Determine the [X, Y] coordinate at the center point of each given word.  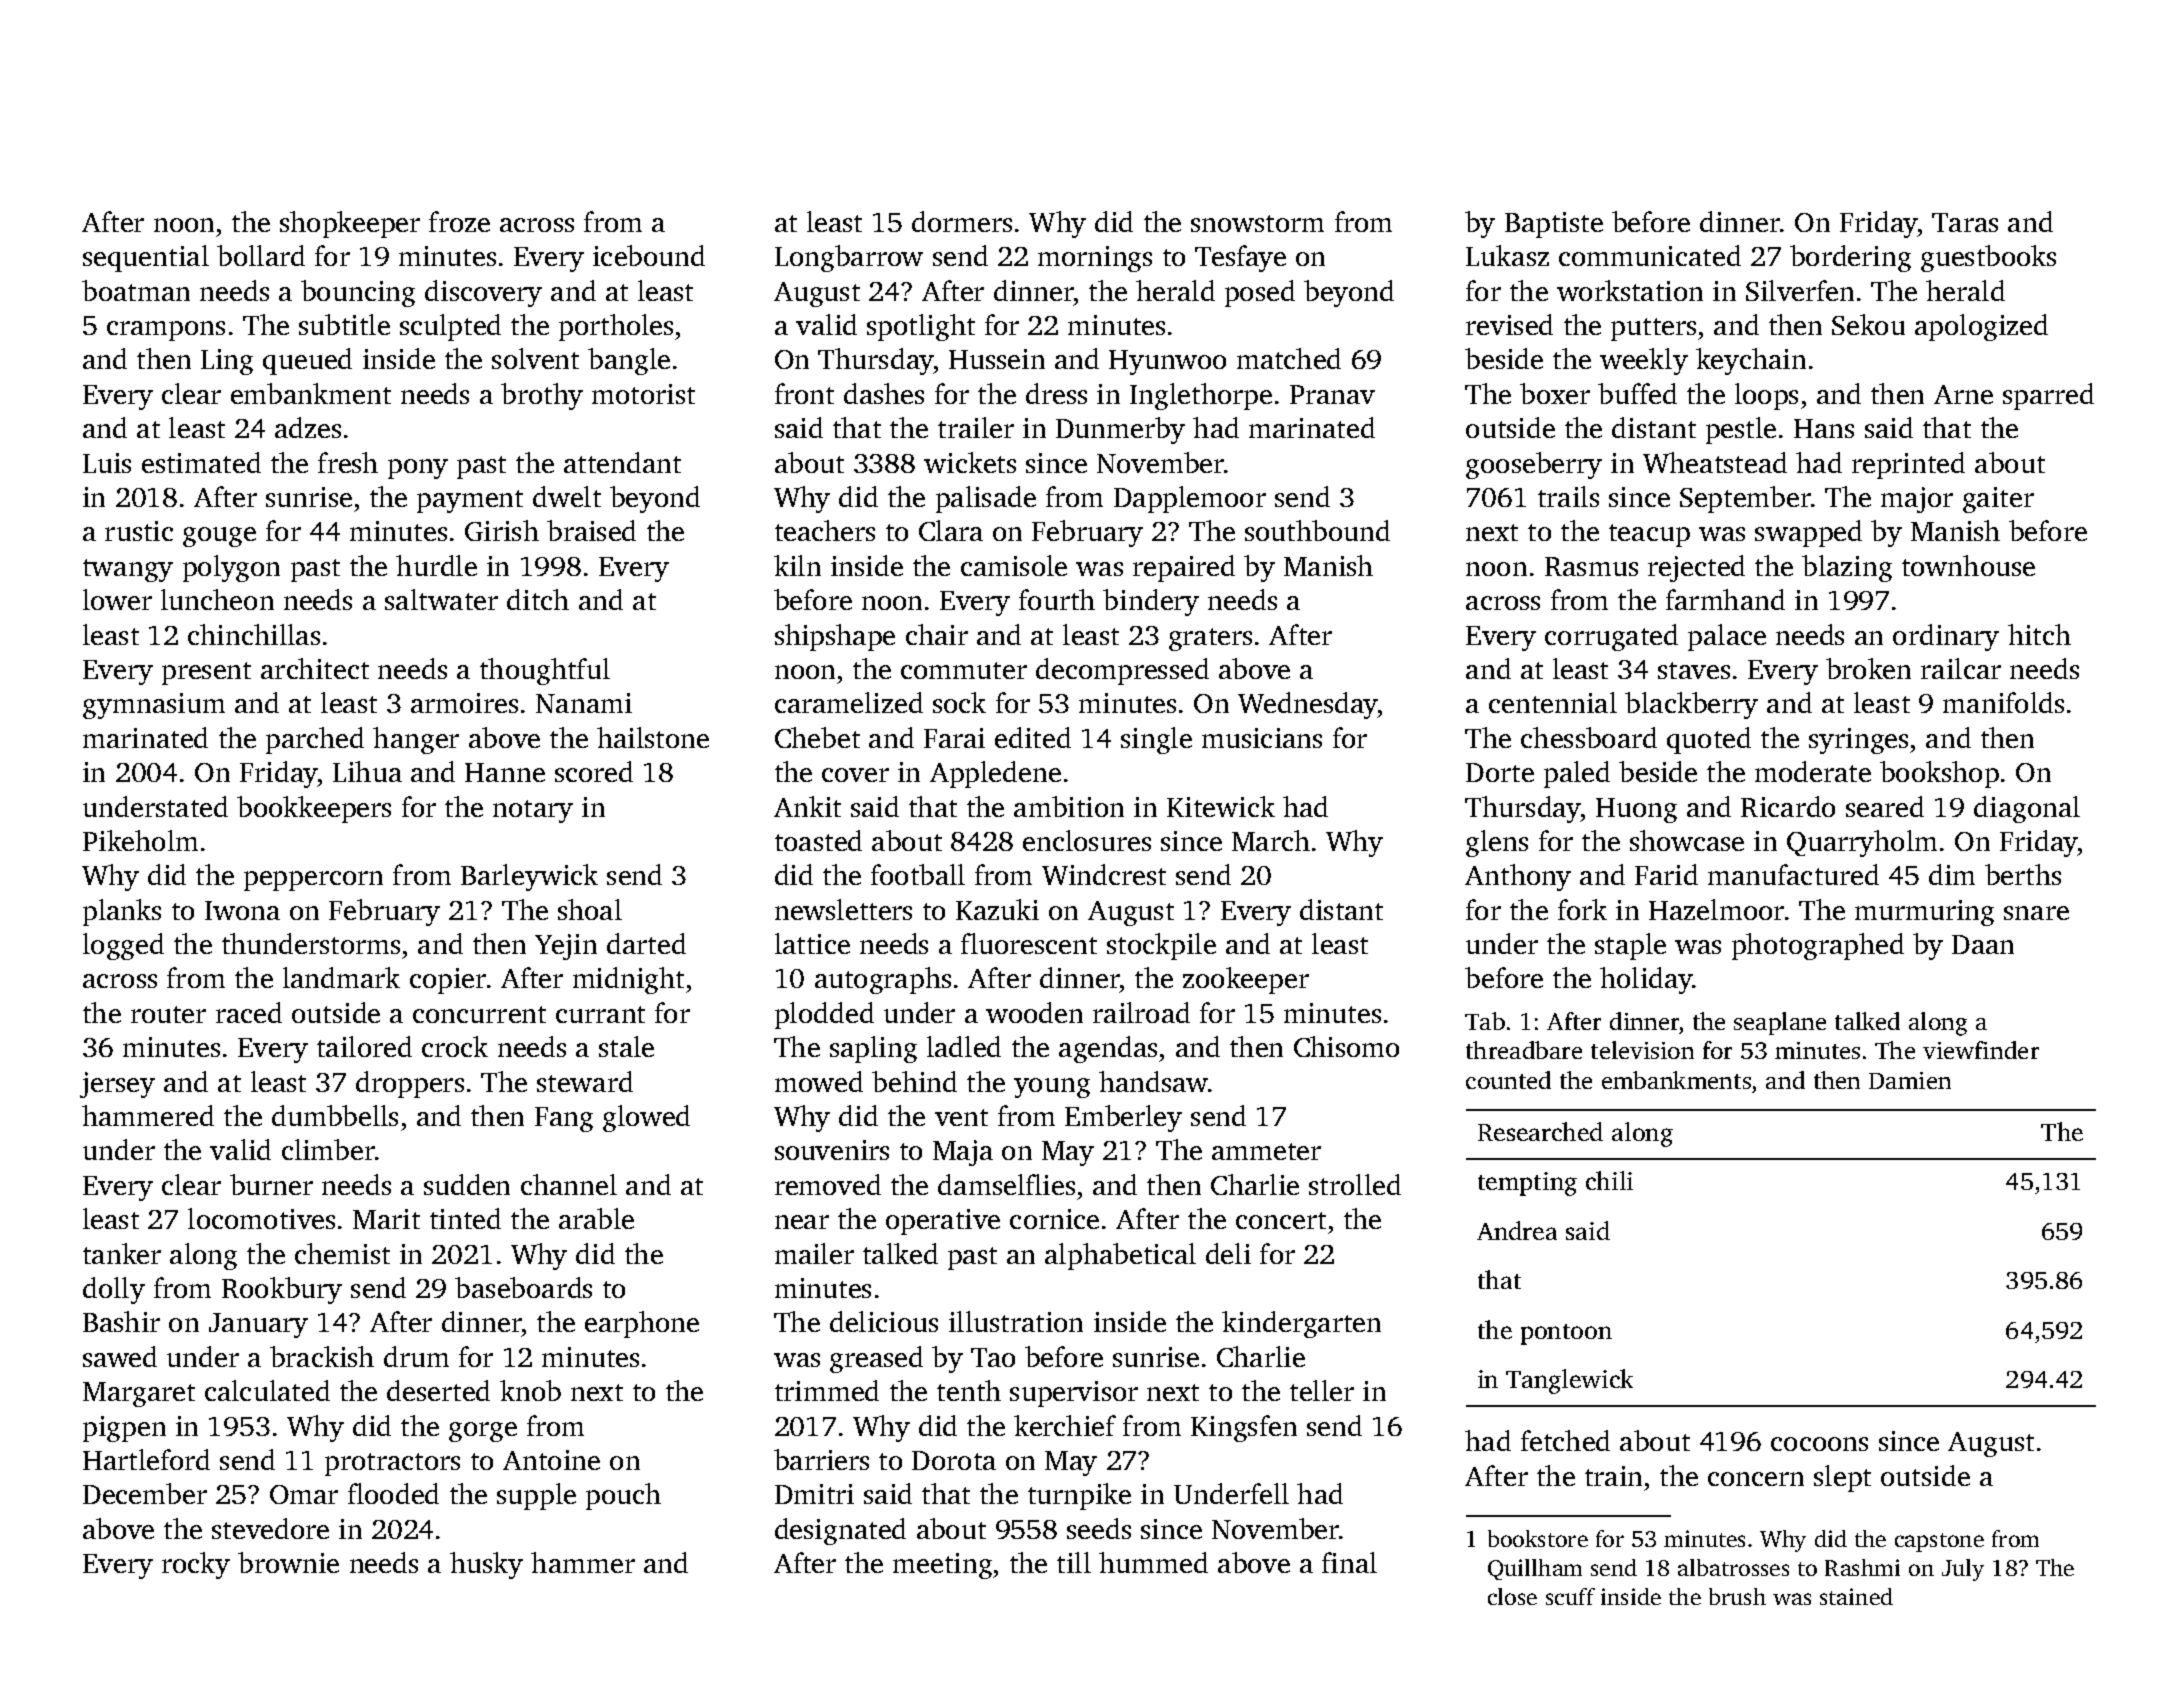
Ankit [807, 806]
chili [1609, 1180]
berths [2023, 874]
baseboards [523, 1287]
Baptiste [1554, 225]
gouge [219, 537]
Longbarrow [849, 258]
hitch [2039, 634]
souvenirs [832, 1150]
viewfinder [1981, 1050]
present [206, 673]
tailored [364, 1046]
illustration [1016, 1321]
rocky [196, 1565]
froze [459, 221]
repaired [1184, 568]
